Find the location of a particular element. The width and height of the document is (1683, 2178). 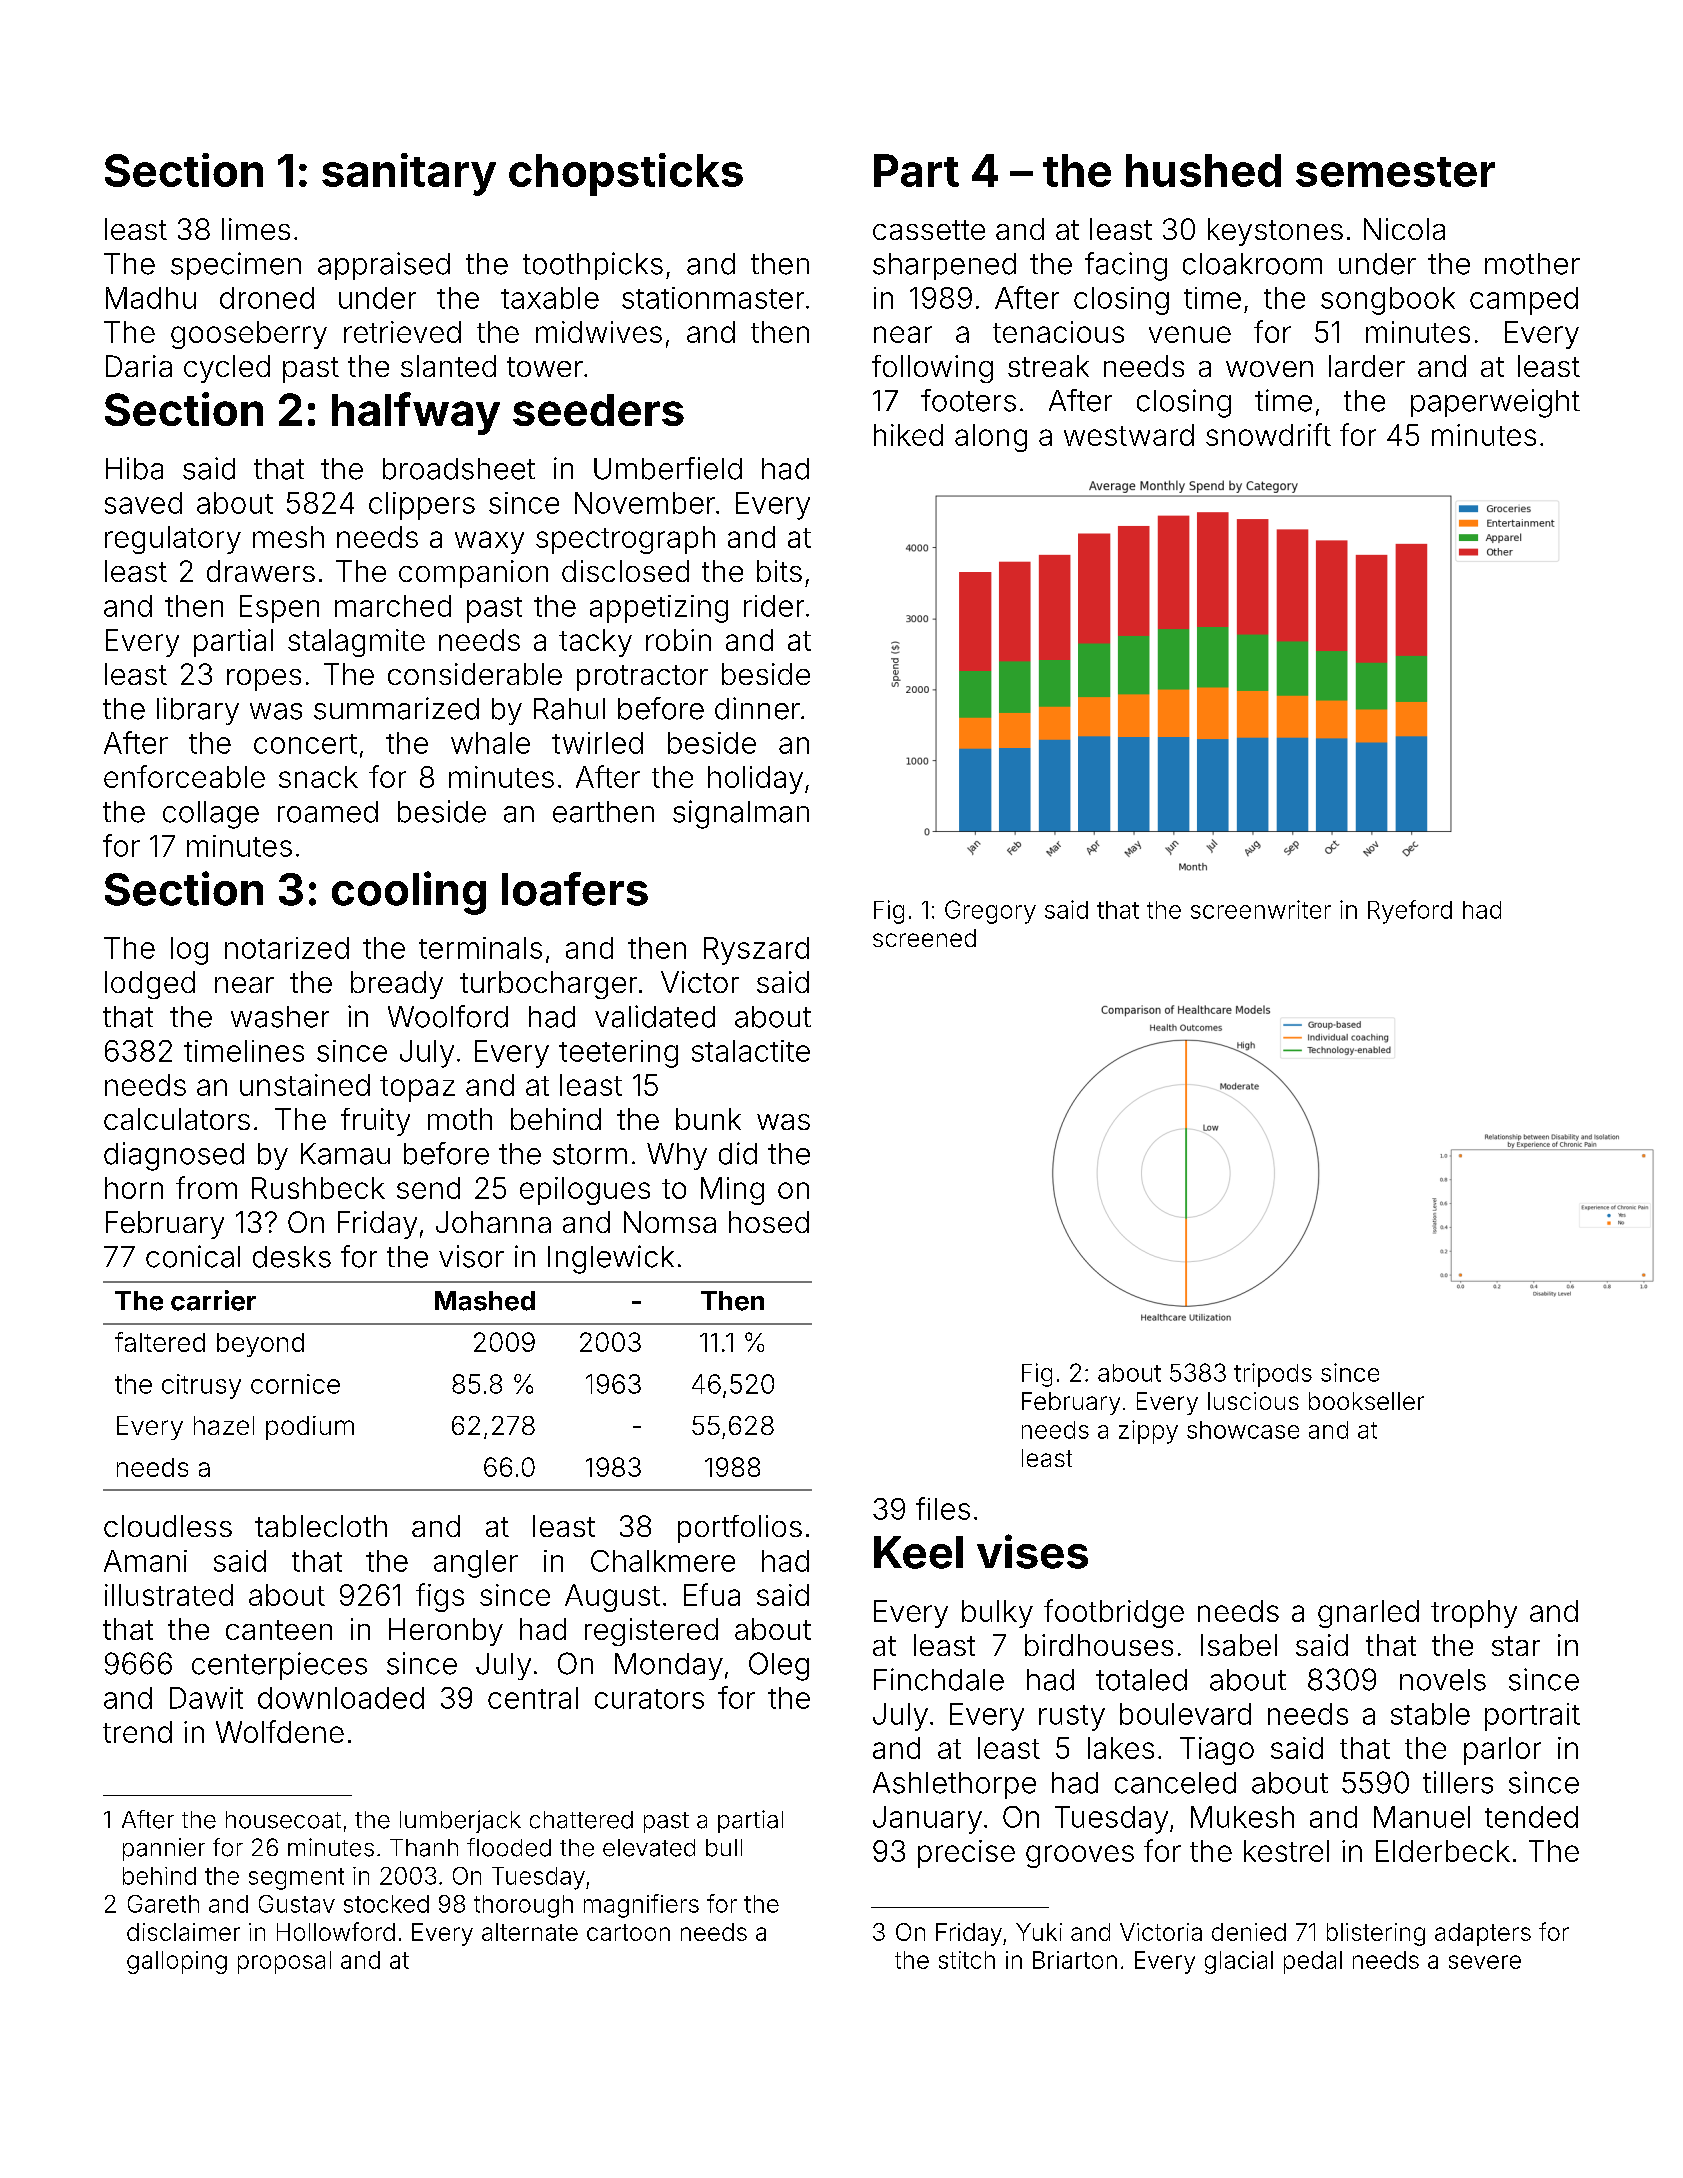

paperweight is located at coordinates (1495, 403).
